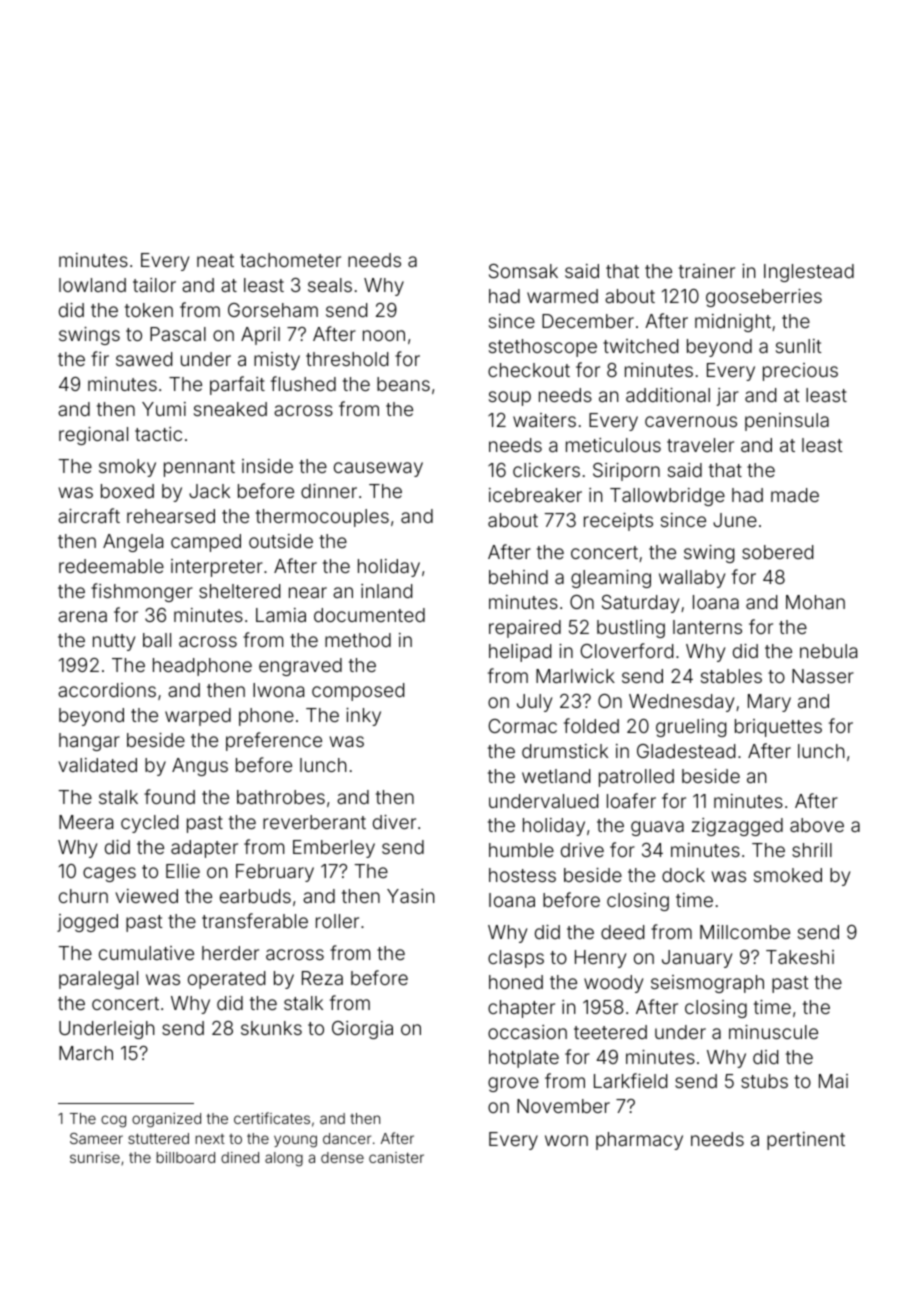 This screenshot has height=1311, width=924. I want to click on Angus, so click(200, 767).
